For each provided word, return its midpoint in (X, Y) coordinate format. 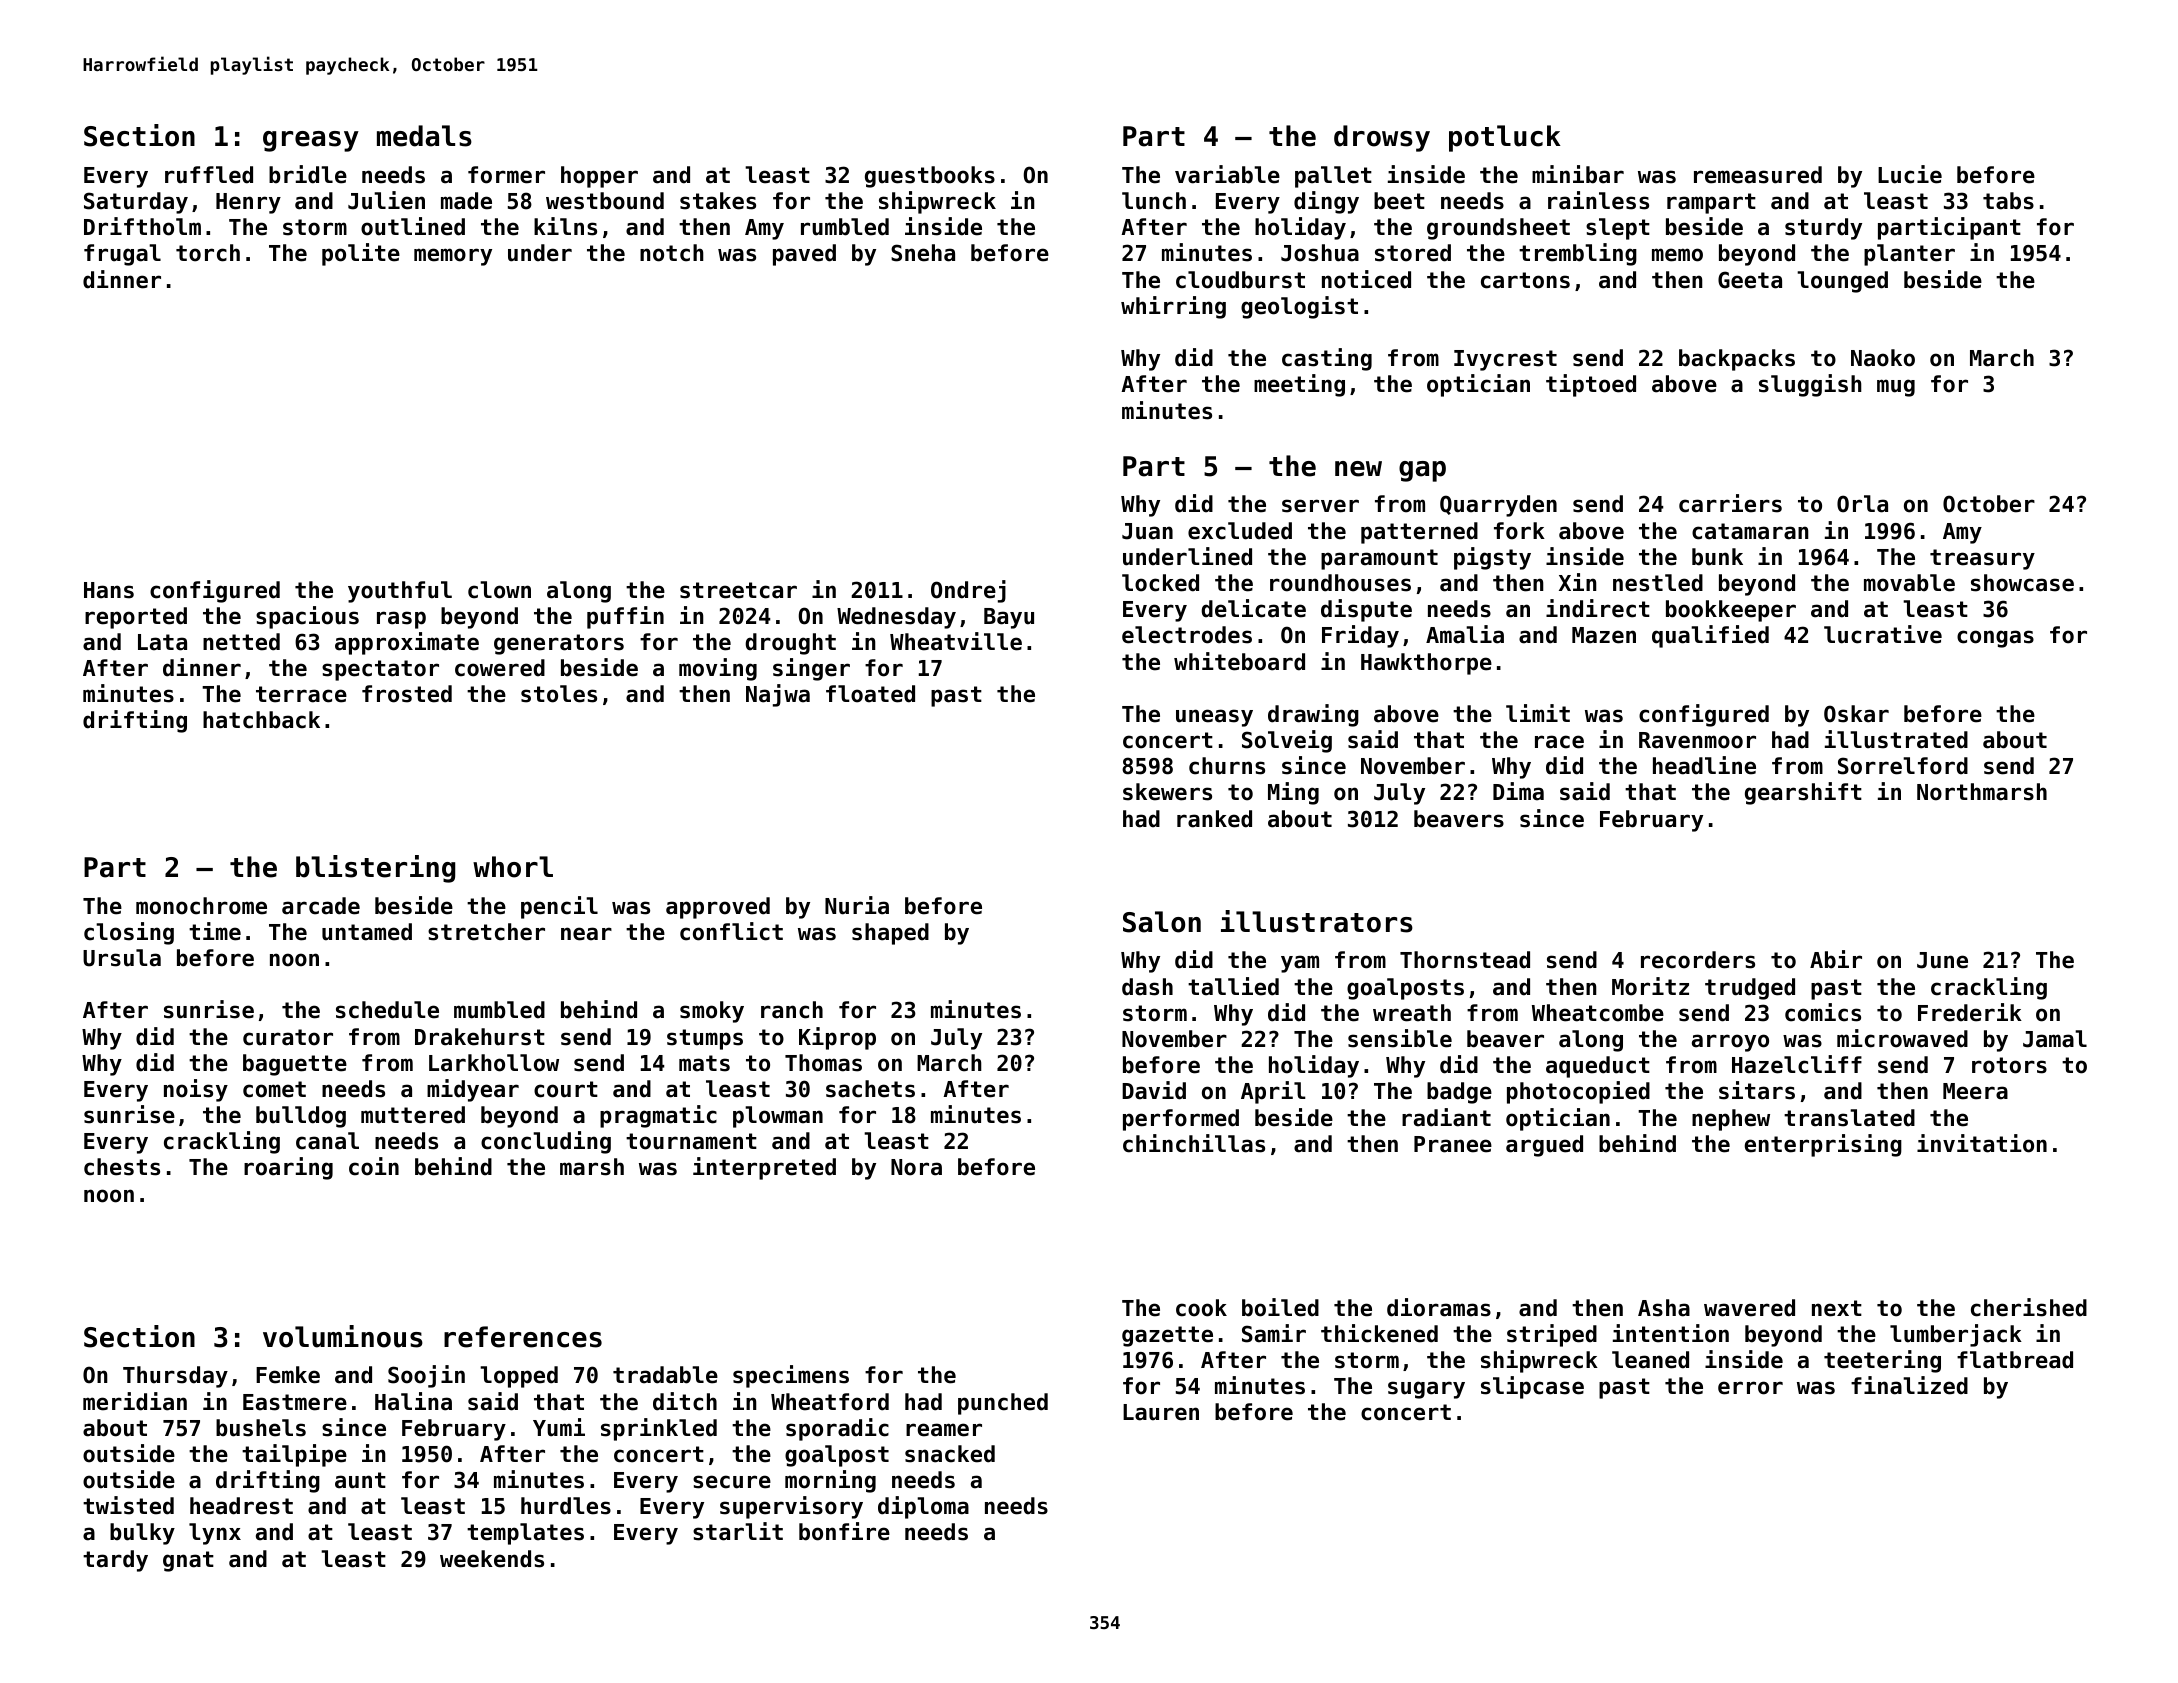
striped (1552, 1335)
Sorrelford (1903, 766)
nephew (1731, 1120)
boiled (1280, 1307)
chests (122, 1167)
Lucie (1910, 174)
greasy (311, 141)
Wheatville (956, 641)
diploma (923, 1507)
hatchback (261, 720)
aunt (360, 1480)
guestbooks (930, 177)
